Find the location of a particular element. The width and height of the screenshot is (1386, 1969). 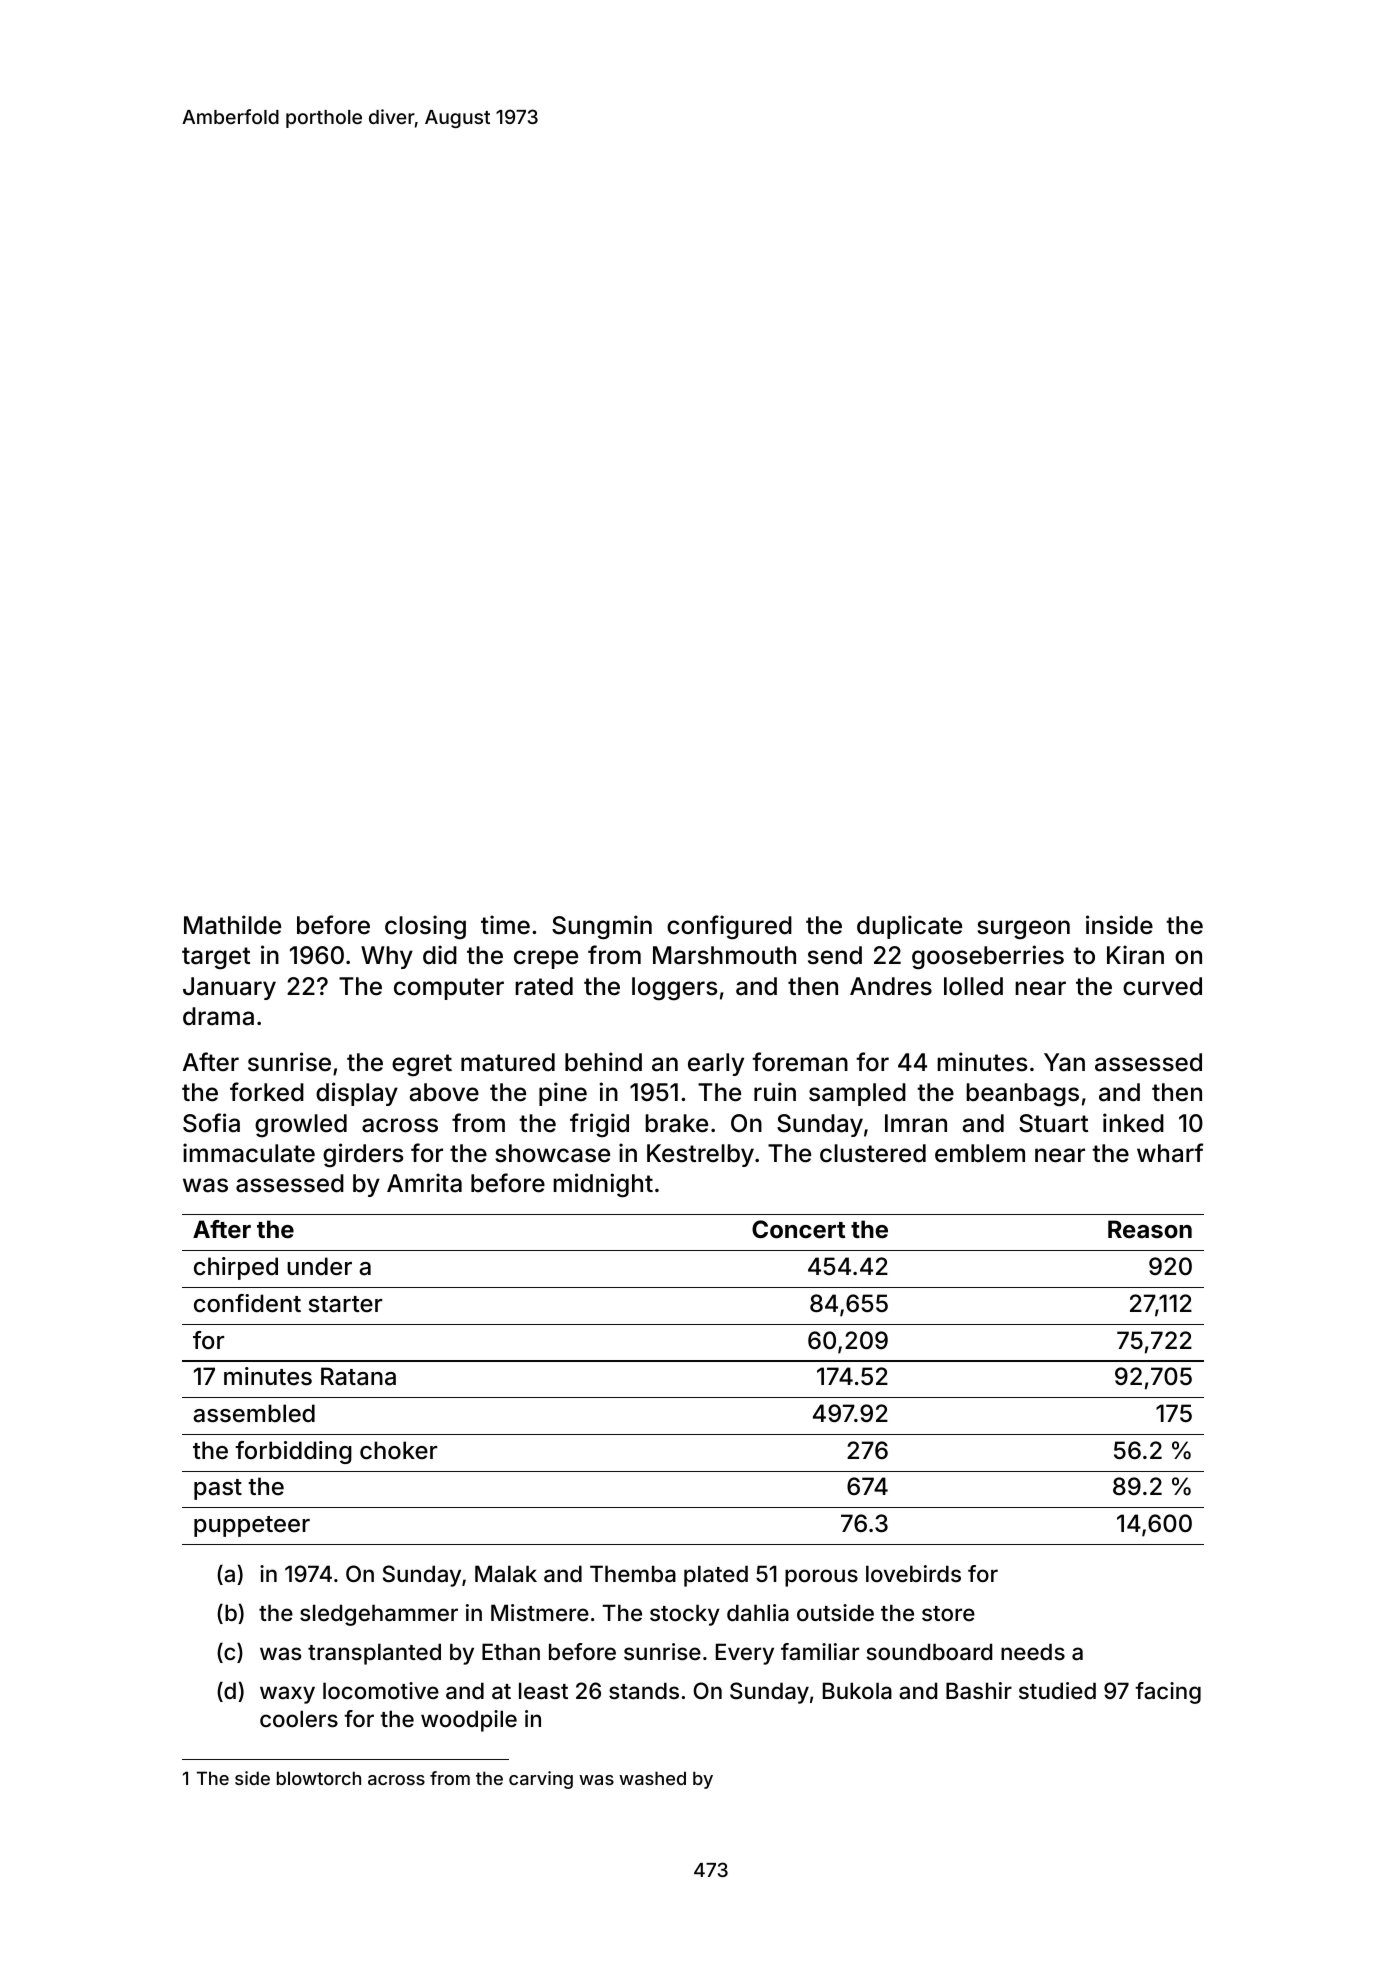

Mathilde is located at coordinates (232, 925).
